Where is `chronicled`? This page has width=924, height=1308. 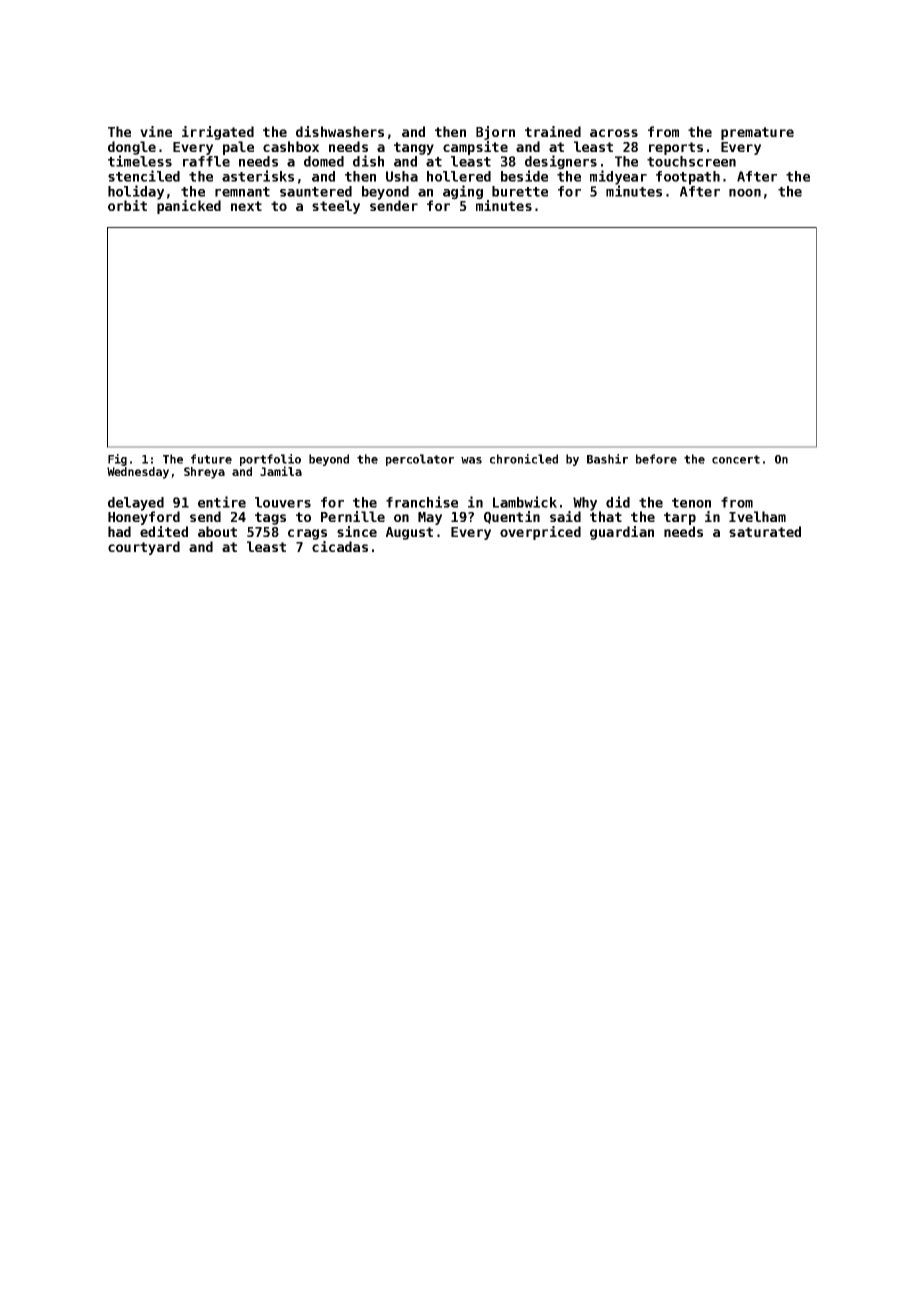
chronicled is located at coordinates (524, 459).
